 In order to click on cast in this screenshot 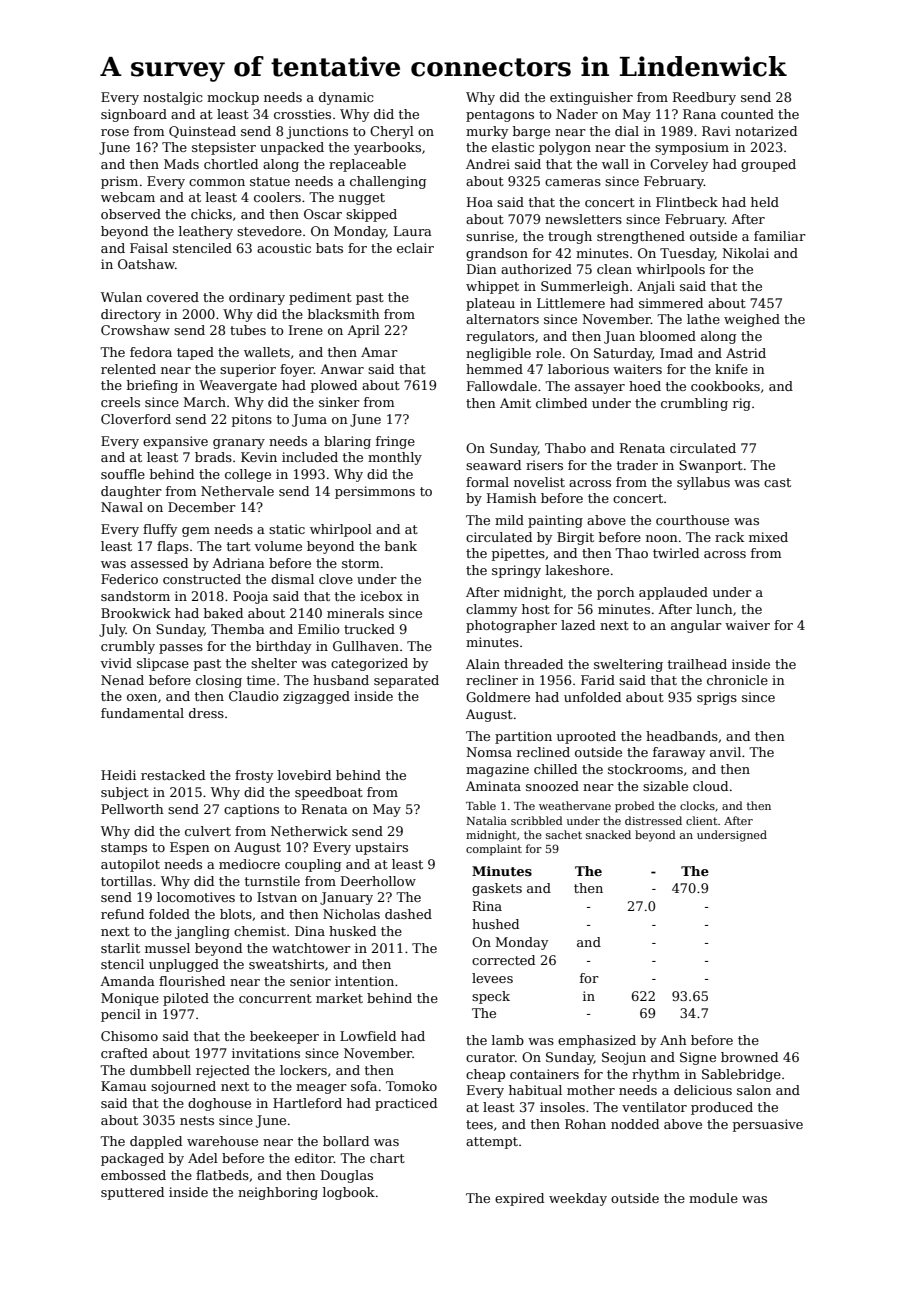, I will do `click(777, 482)`.
